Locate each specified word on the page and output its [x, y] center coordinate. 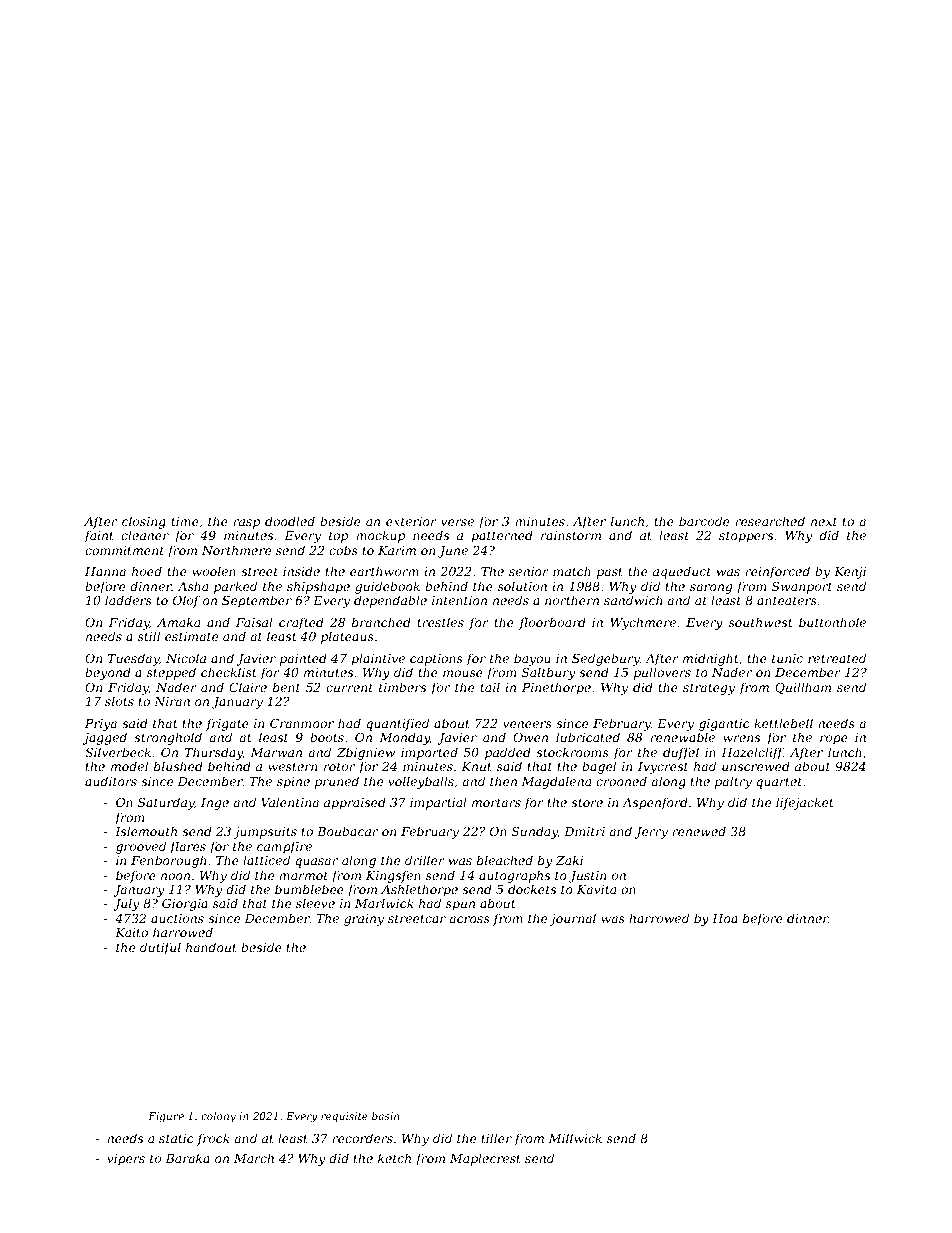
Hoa [725, 918]
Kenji [850, 573]
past [610, 573]
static [176, 1138]
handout [211, 947]
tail [490, 687]
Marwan [276, 752]
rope [834, 740]
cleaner [145, 535]
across [469, 919]
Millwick [575, 1138]
